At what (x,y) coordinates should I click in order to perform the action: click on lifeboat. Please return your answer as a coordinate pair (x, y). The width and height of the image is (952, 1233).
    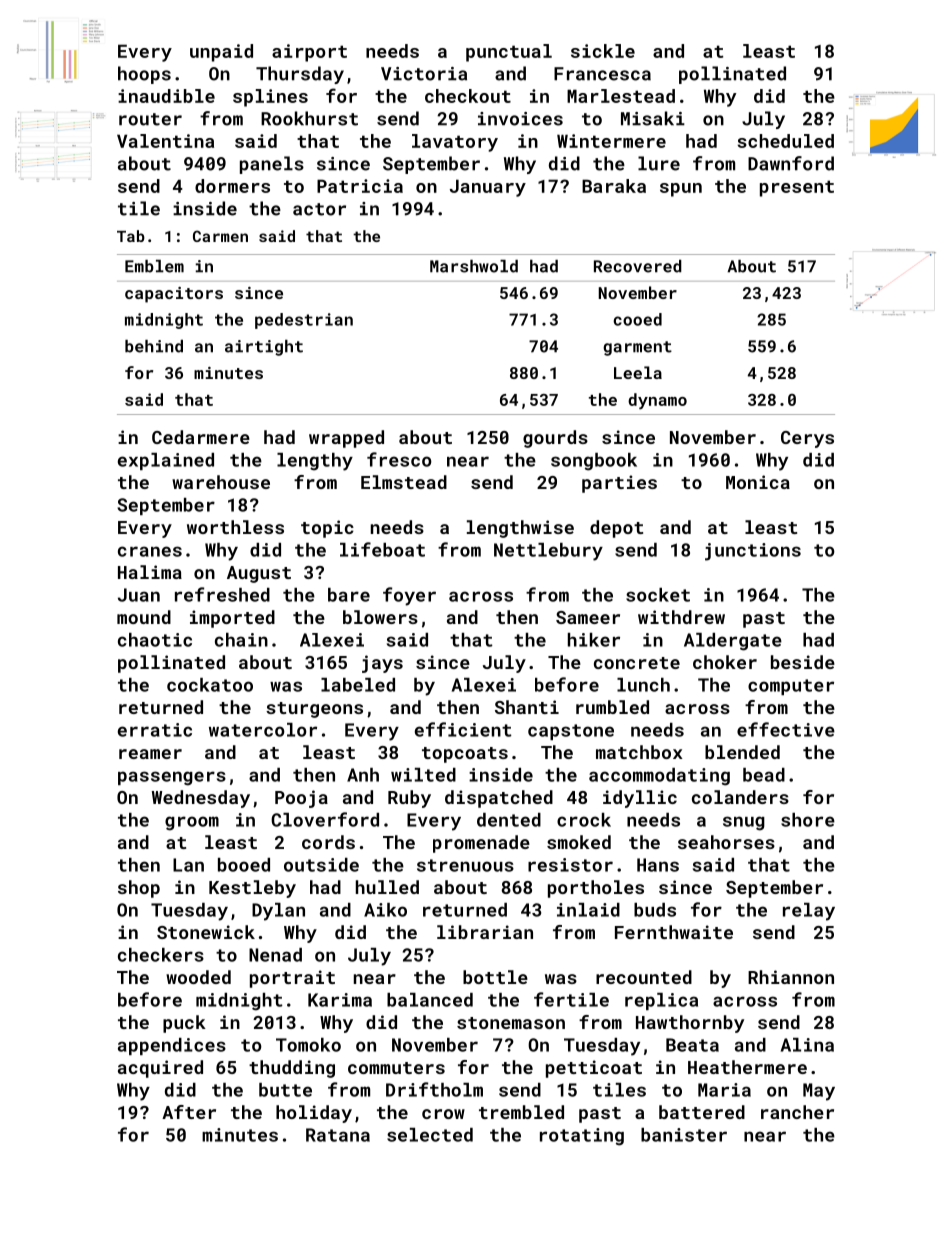
    Looking at the image, I should click on (382, 549).
